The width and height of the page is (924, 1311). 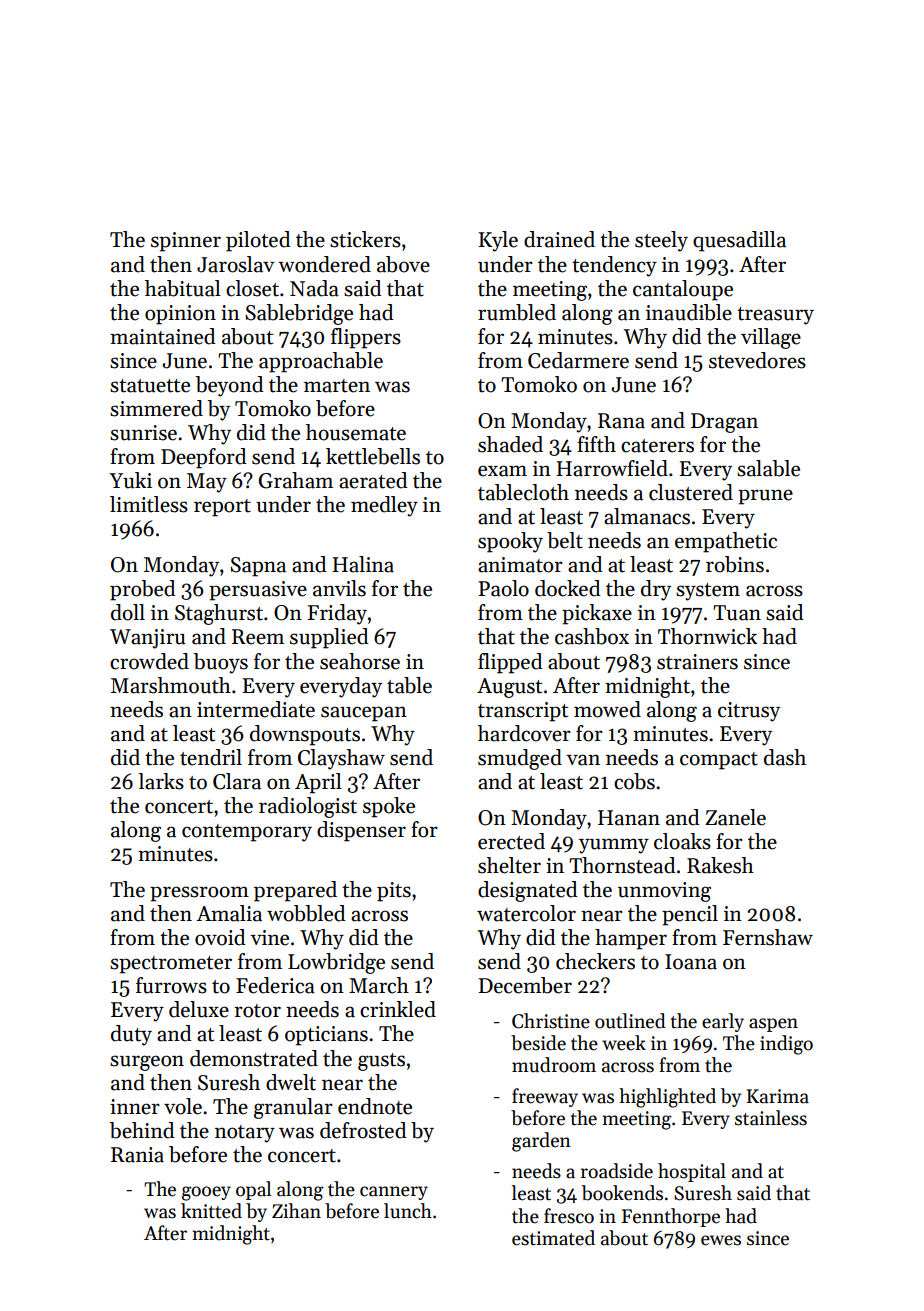 What do you see at coordinates (568, 588) in the page?
I see `docked` at bounding box center [568, 588].
